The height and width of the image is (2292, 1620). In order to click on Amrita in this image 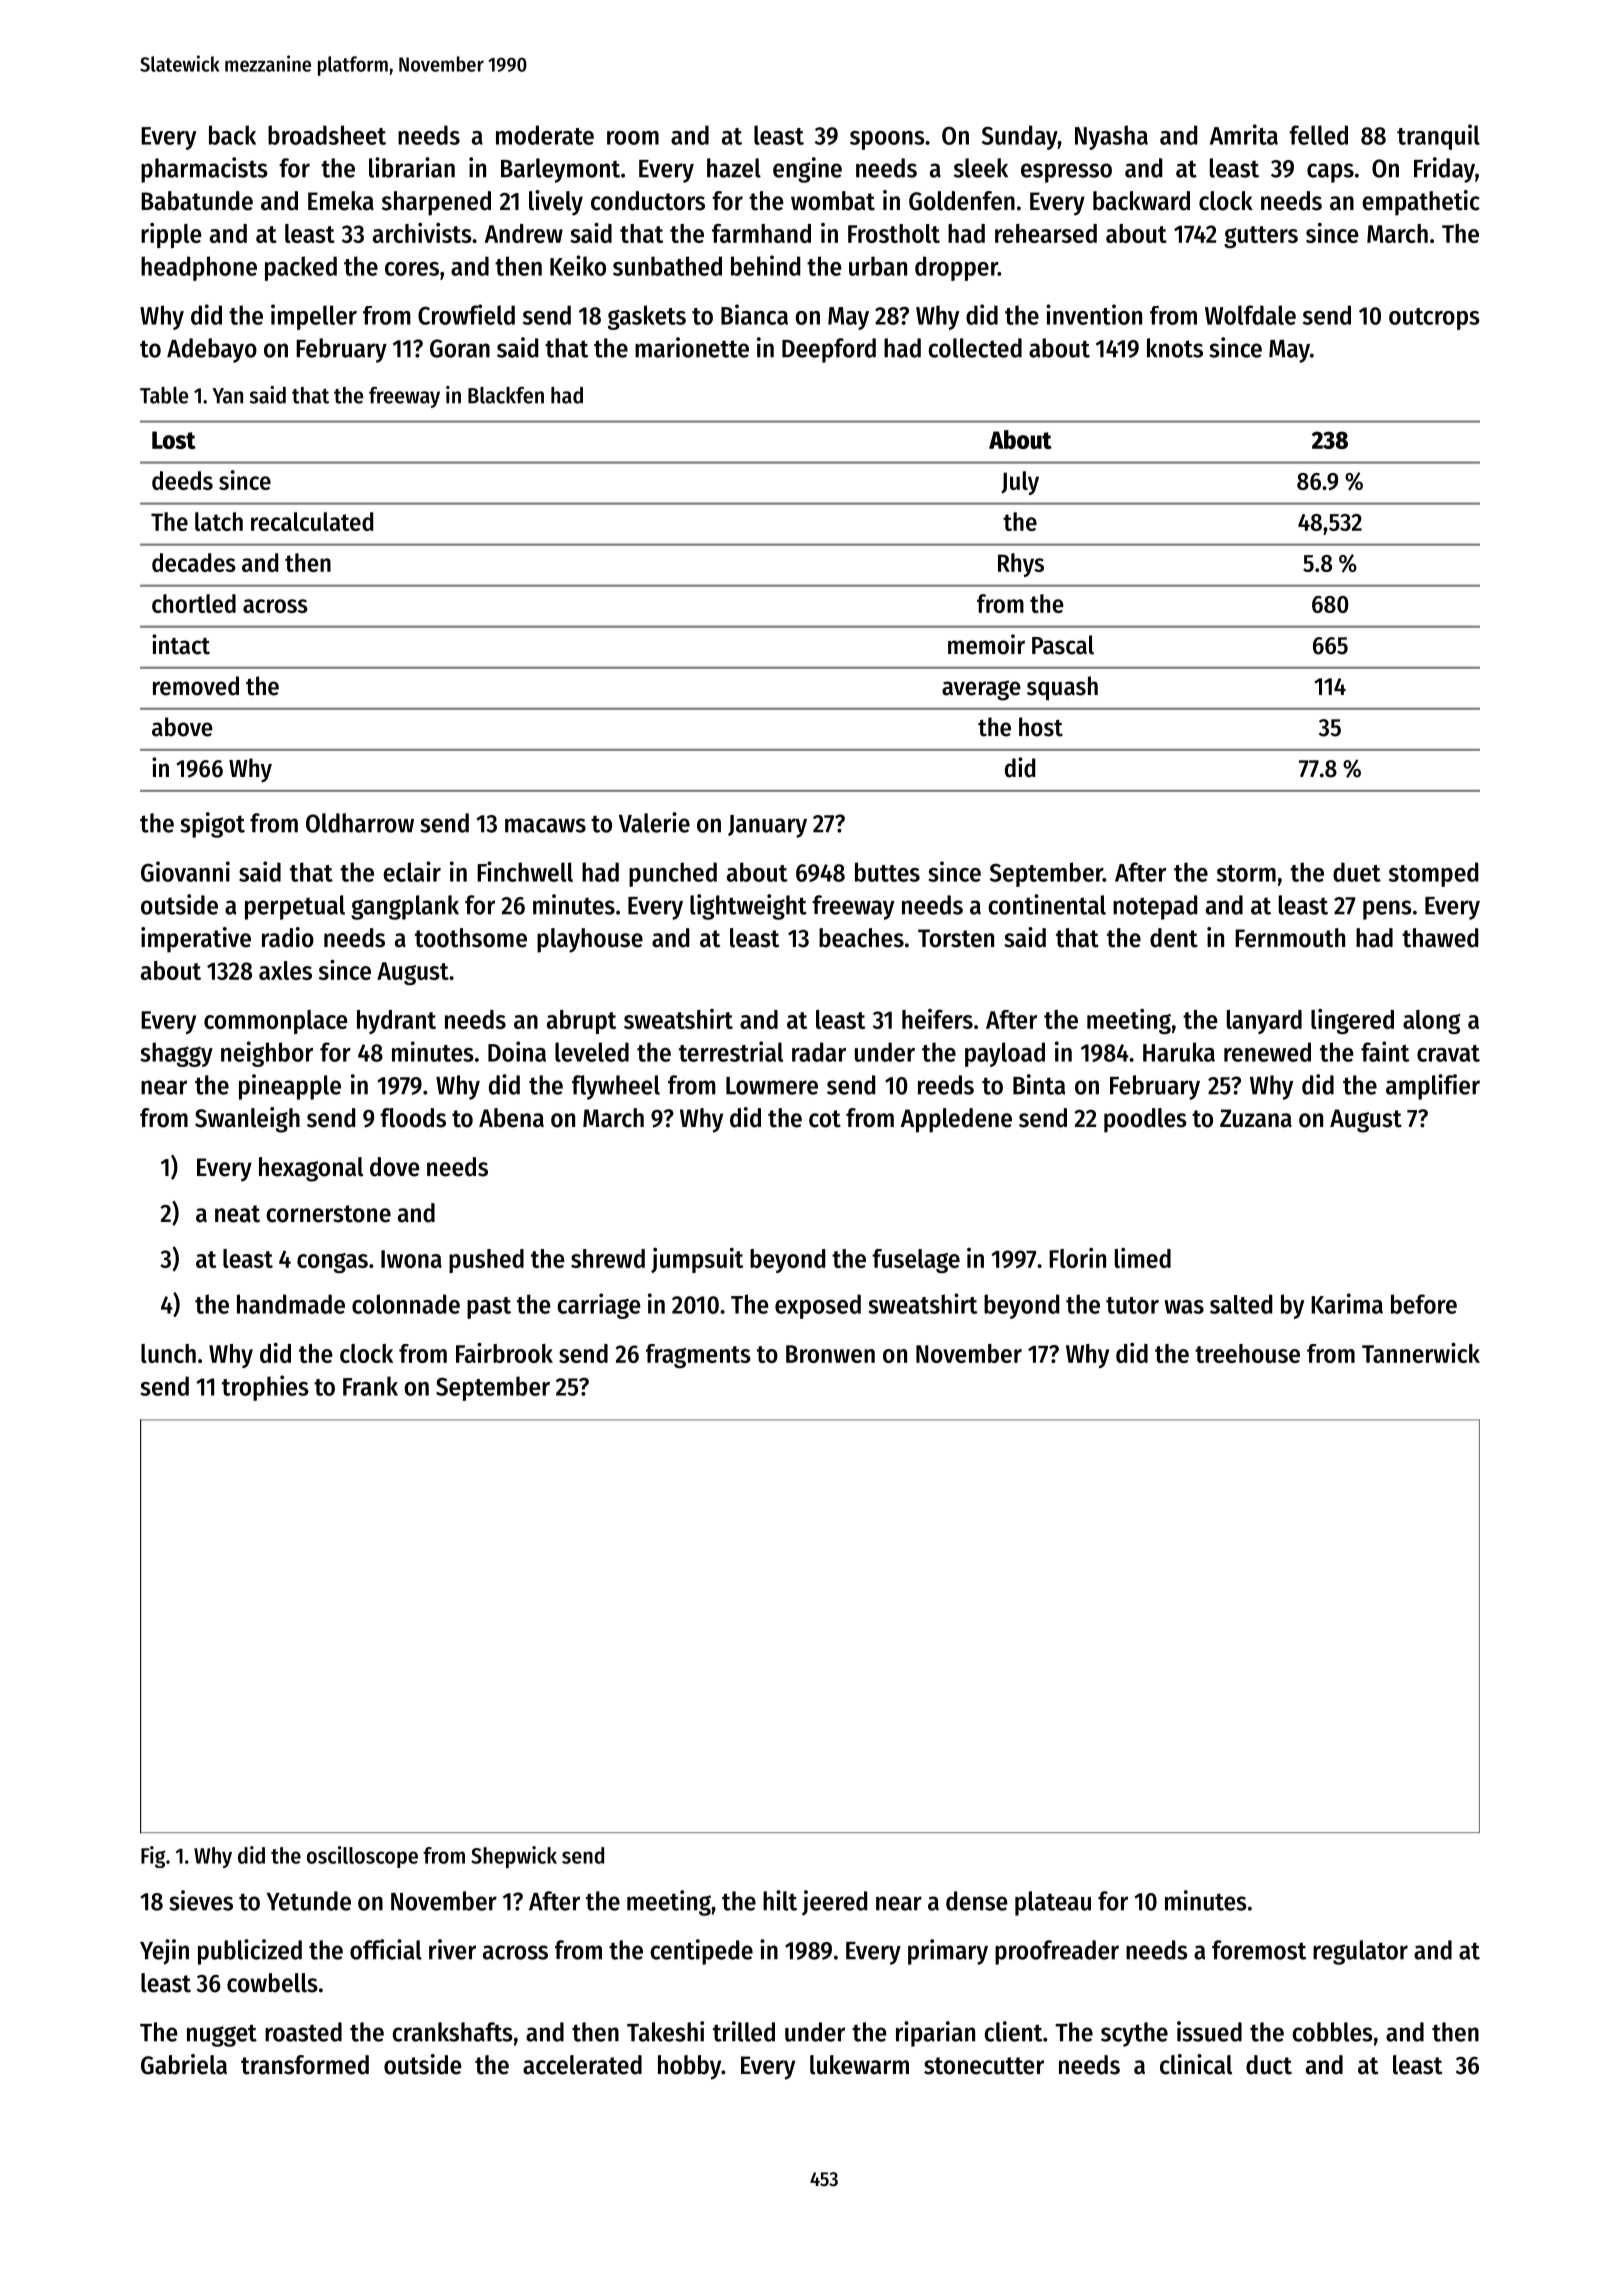, I will do `click(1244, 134)`.
